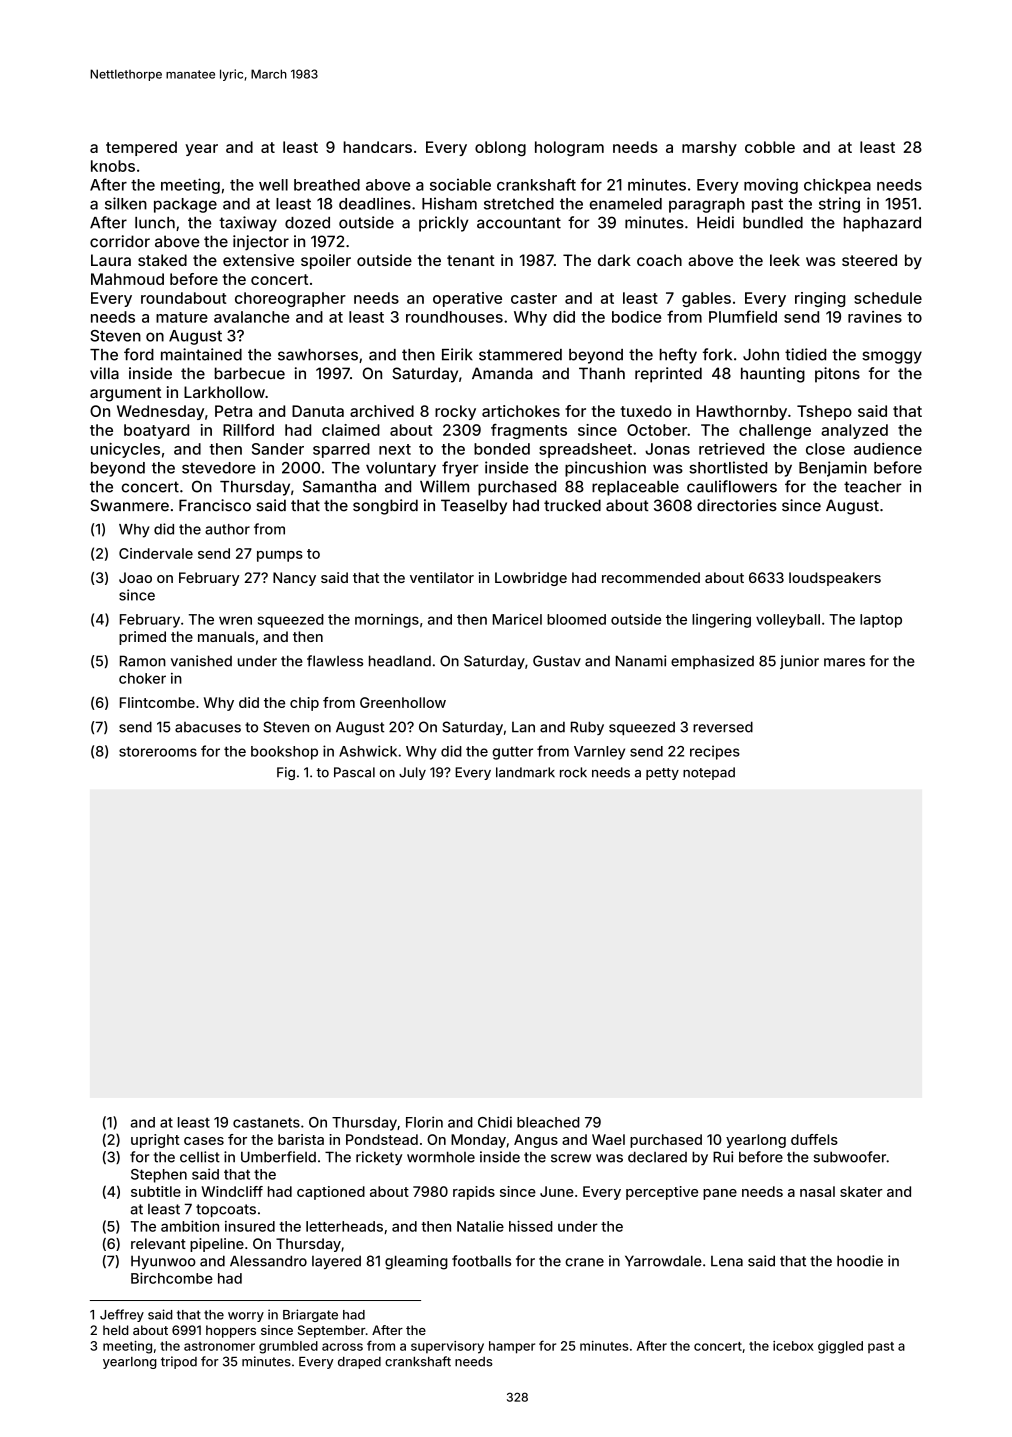 This screenshot has height=1437, width=1012. What do you see at coordinates (442, 577) in the screenshot?
I see `ventilator` at bounding box center [442, 577].
